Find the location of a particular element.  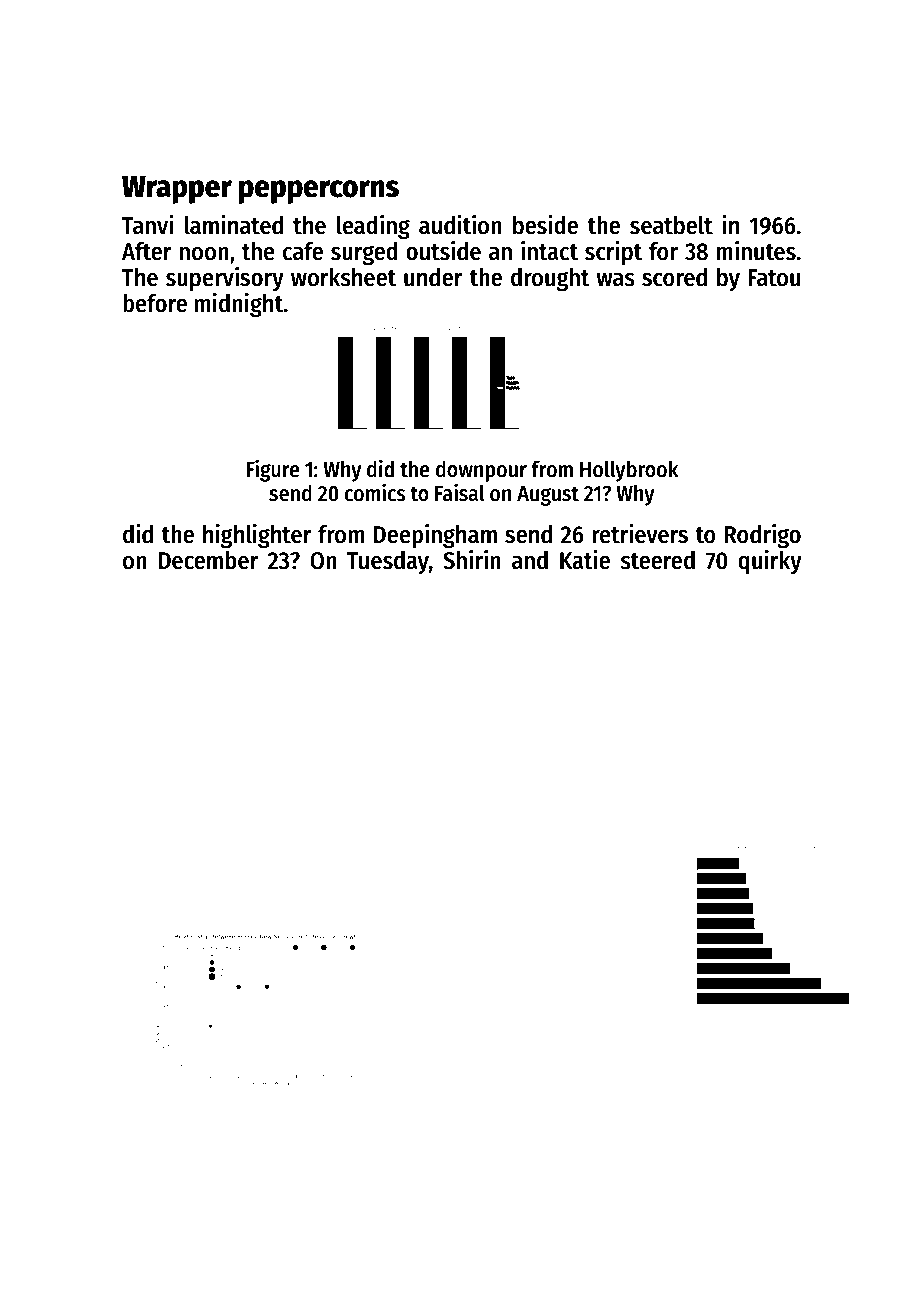

comics is located at coordinates (375, 492).
